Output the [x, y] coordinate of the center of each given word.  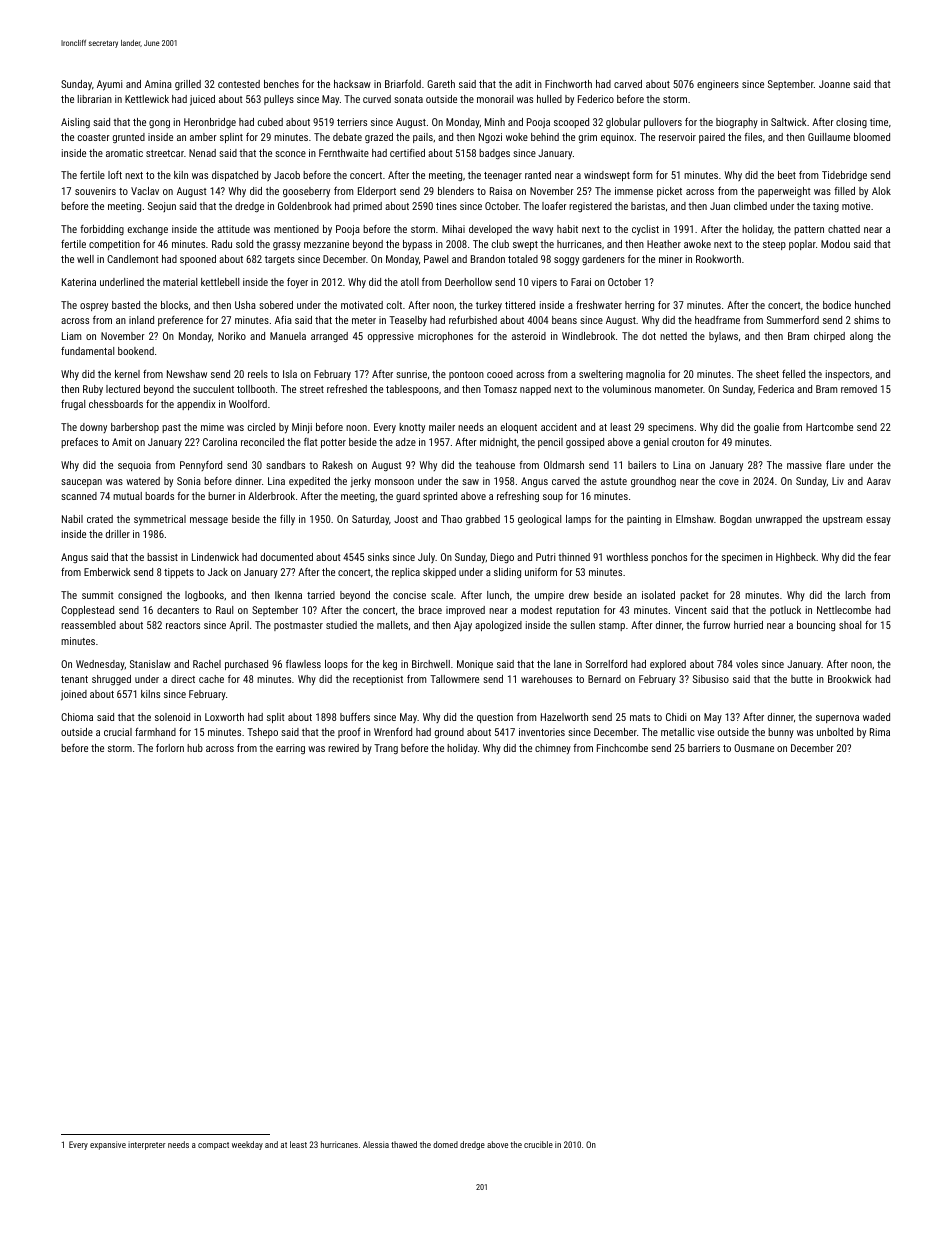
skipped [439, 573]
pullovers [663, 123]
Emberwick [107, 572]
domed [445, 1144]
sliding [507, 573]
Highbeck [796, 558]
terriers [352, 122]
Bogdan [736, 520]
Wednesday [100, 665]
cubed [270, 122]
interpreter [147, 1145]
